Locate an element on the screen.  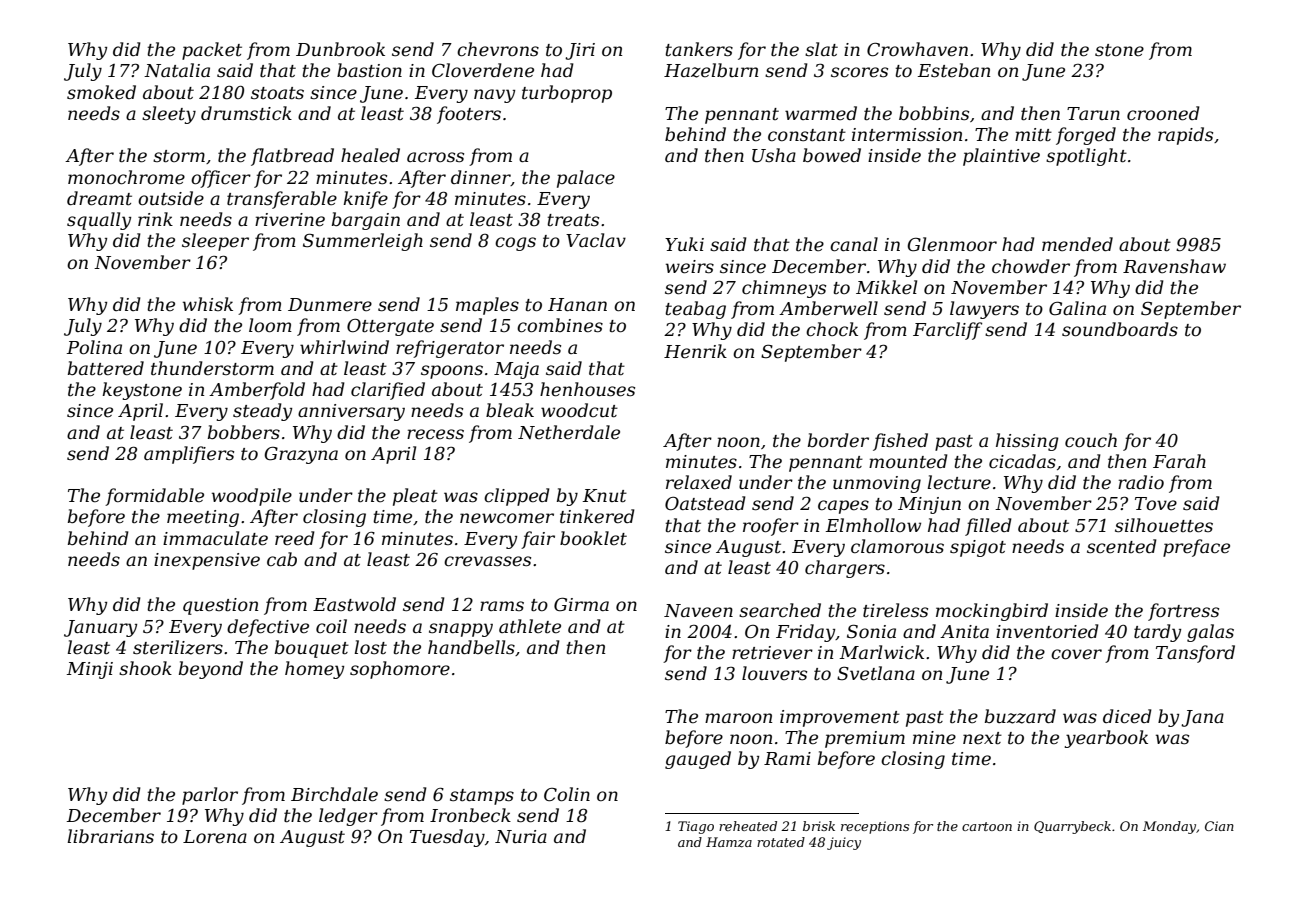
constant is located at coordinates (807, 135).
